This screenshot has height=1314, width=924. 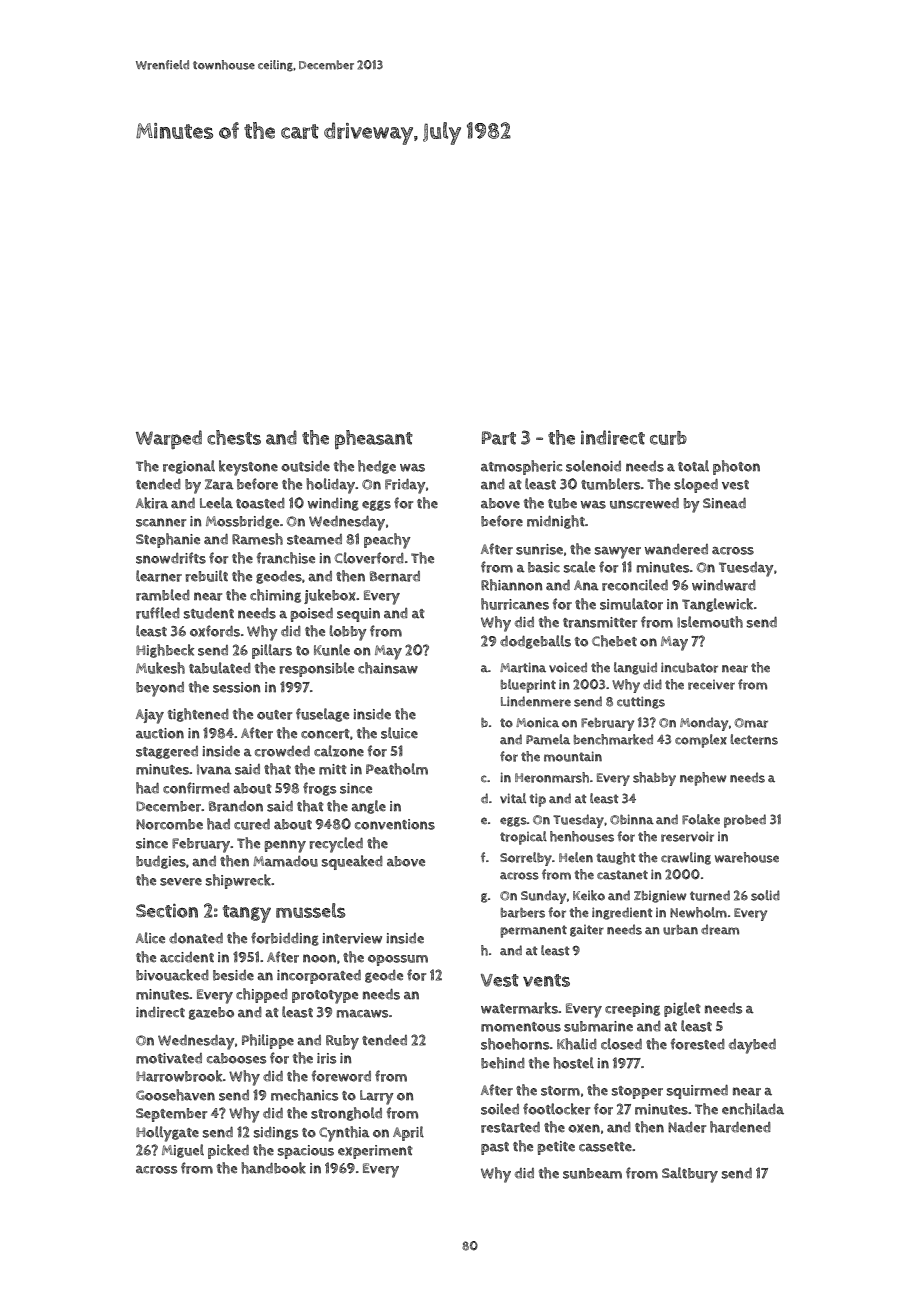 What do you see at coordinates (248, 468) in the screenshot?
I see `keystone` at bounding box center [248, 468].
